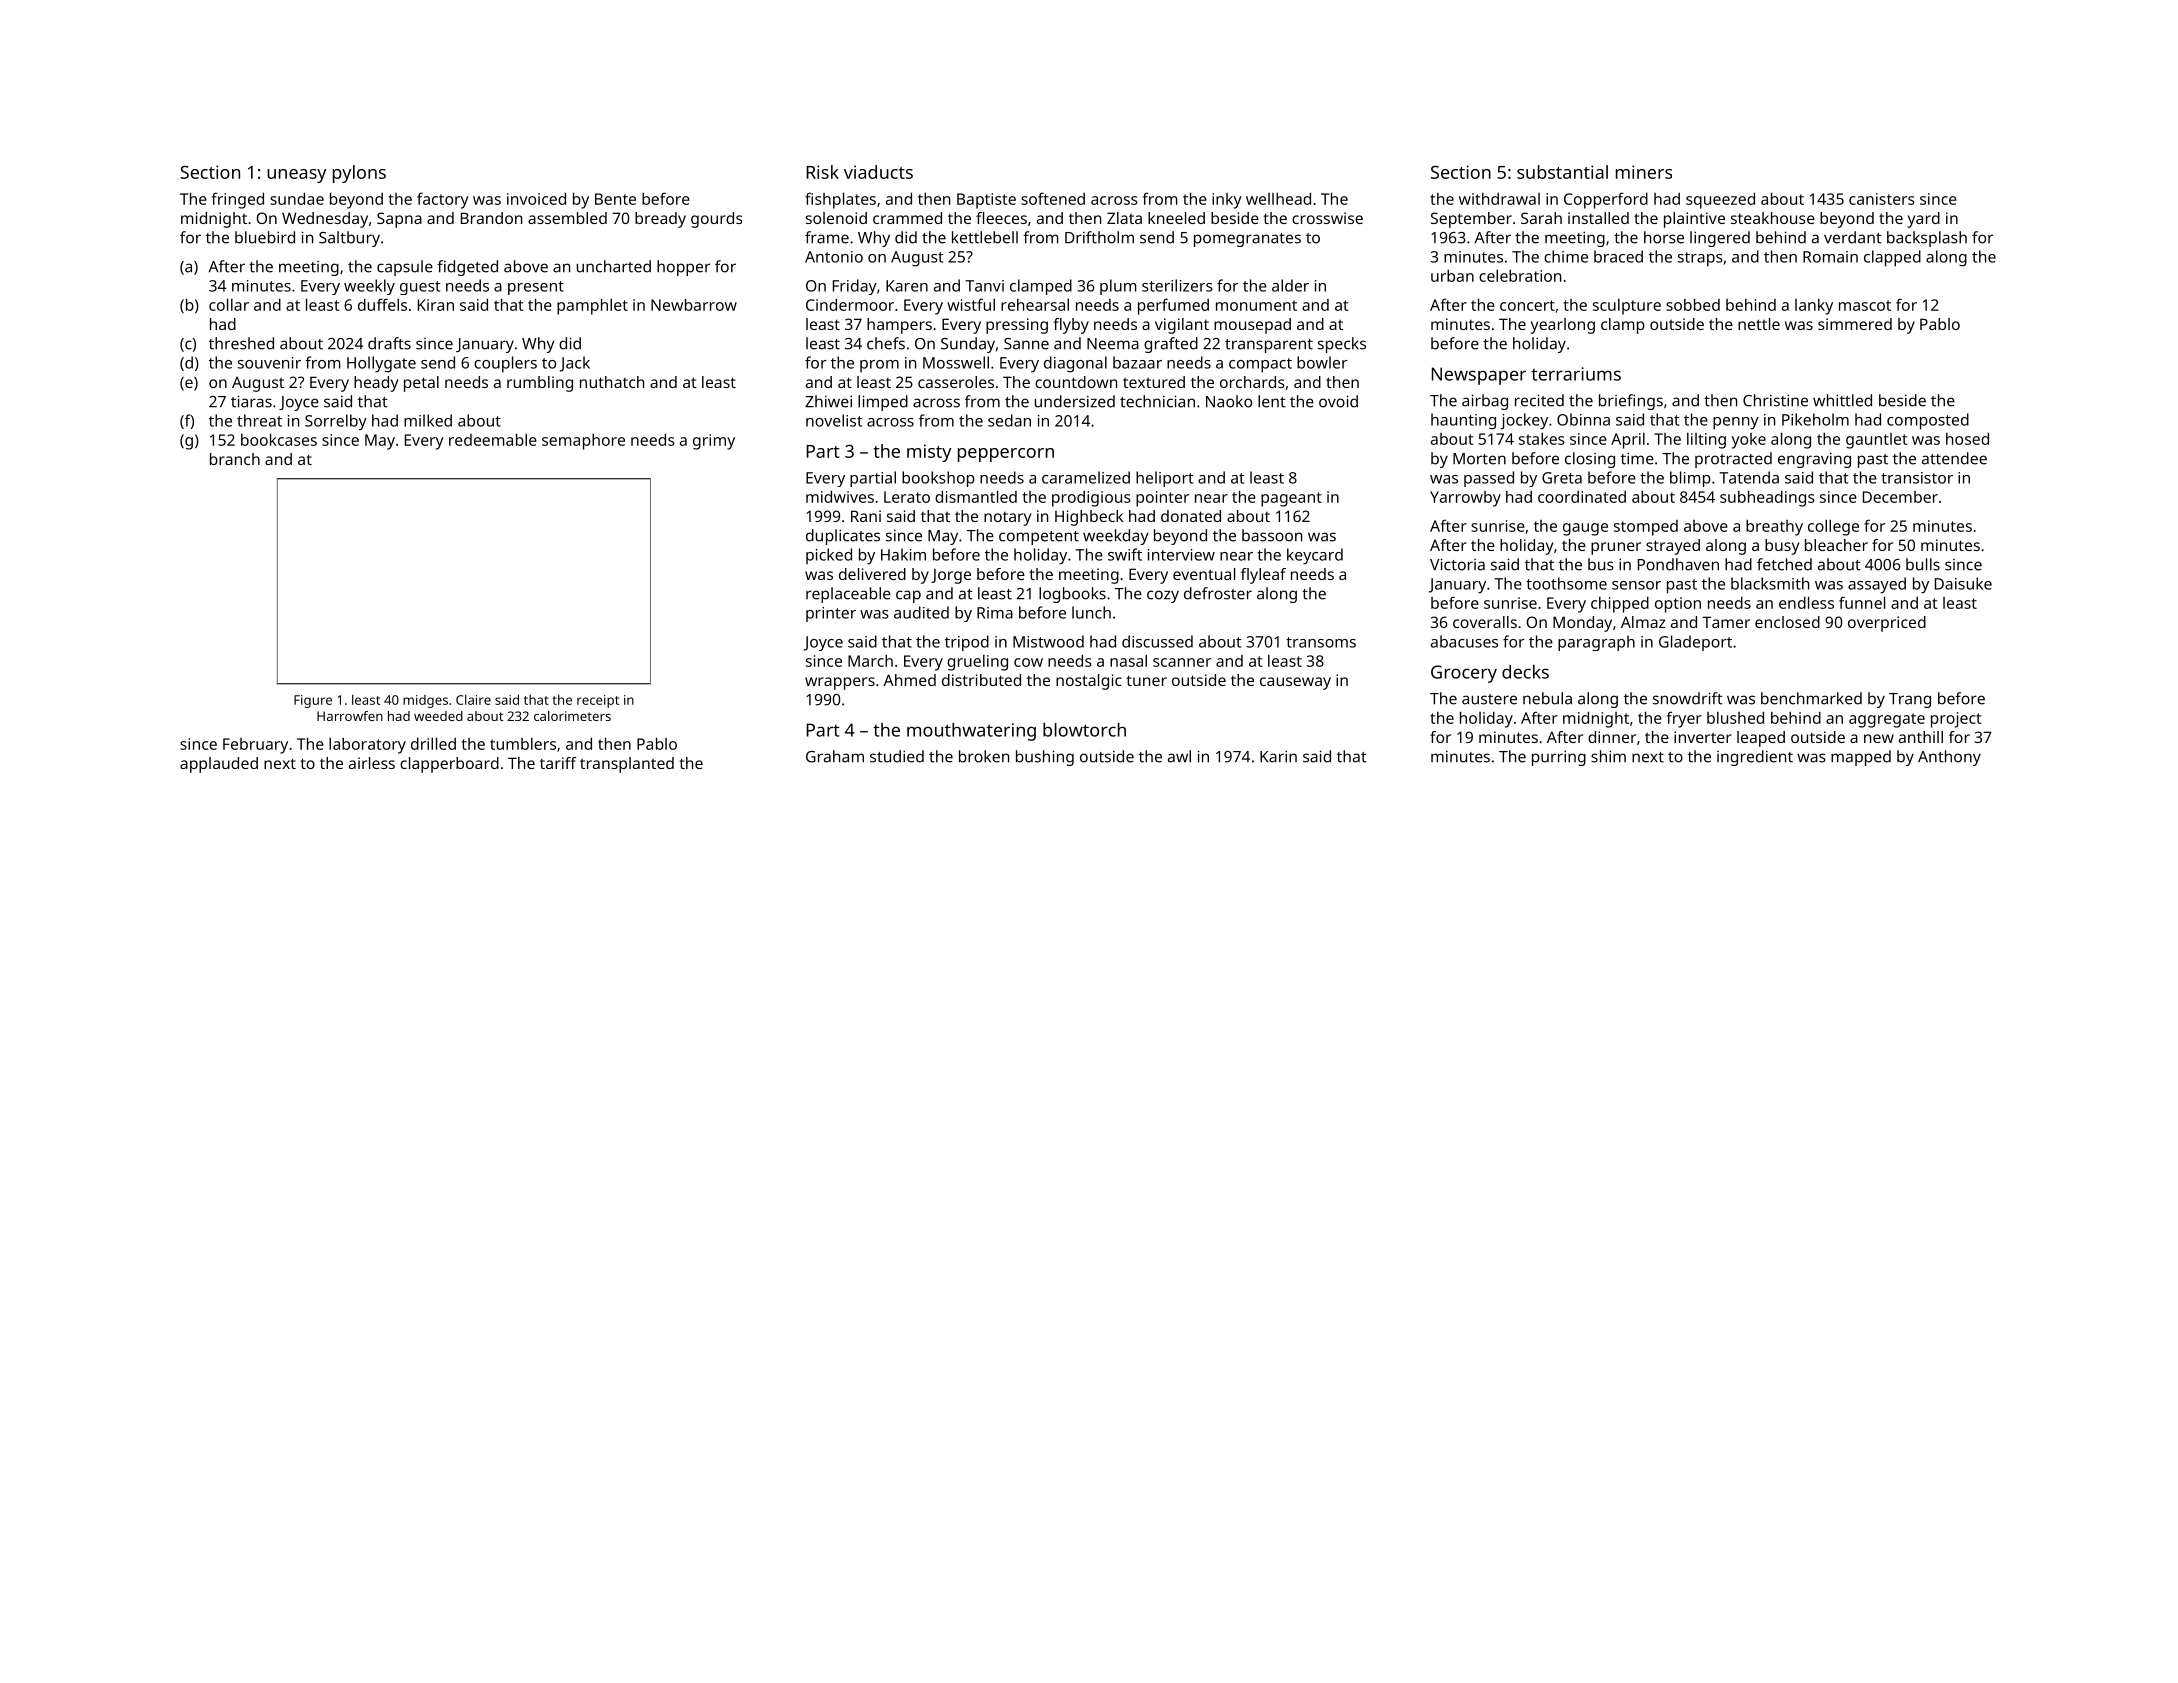 The image size is (2178, 1683). What do you see at coordinates (1644, 172) in the screenshot?
I see `miners` at bounding box center [1644, 172].
